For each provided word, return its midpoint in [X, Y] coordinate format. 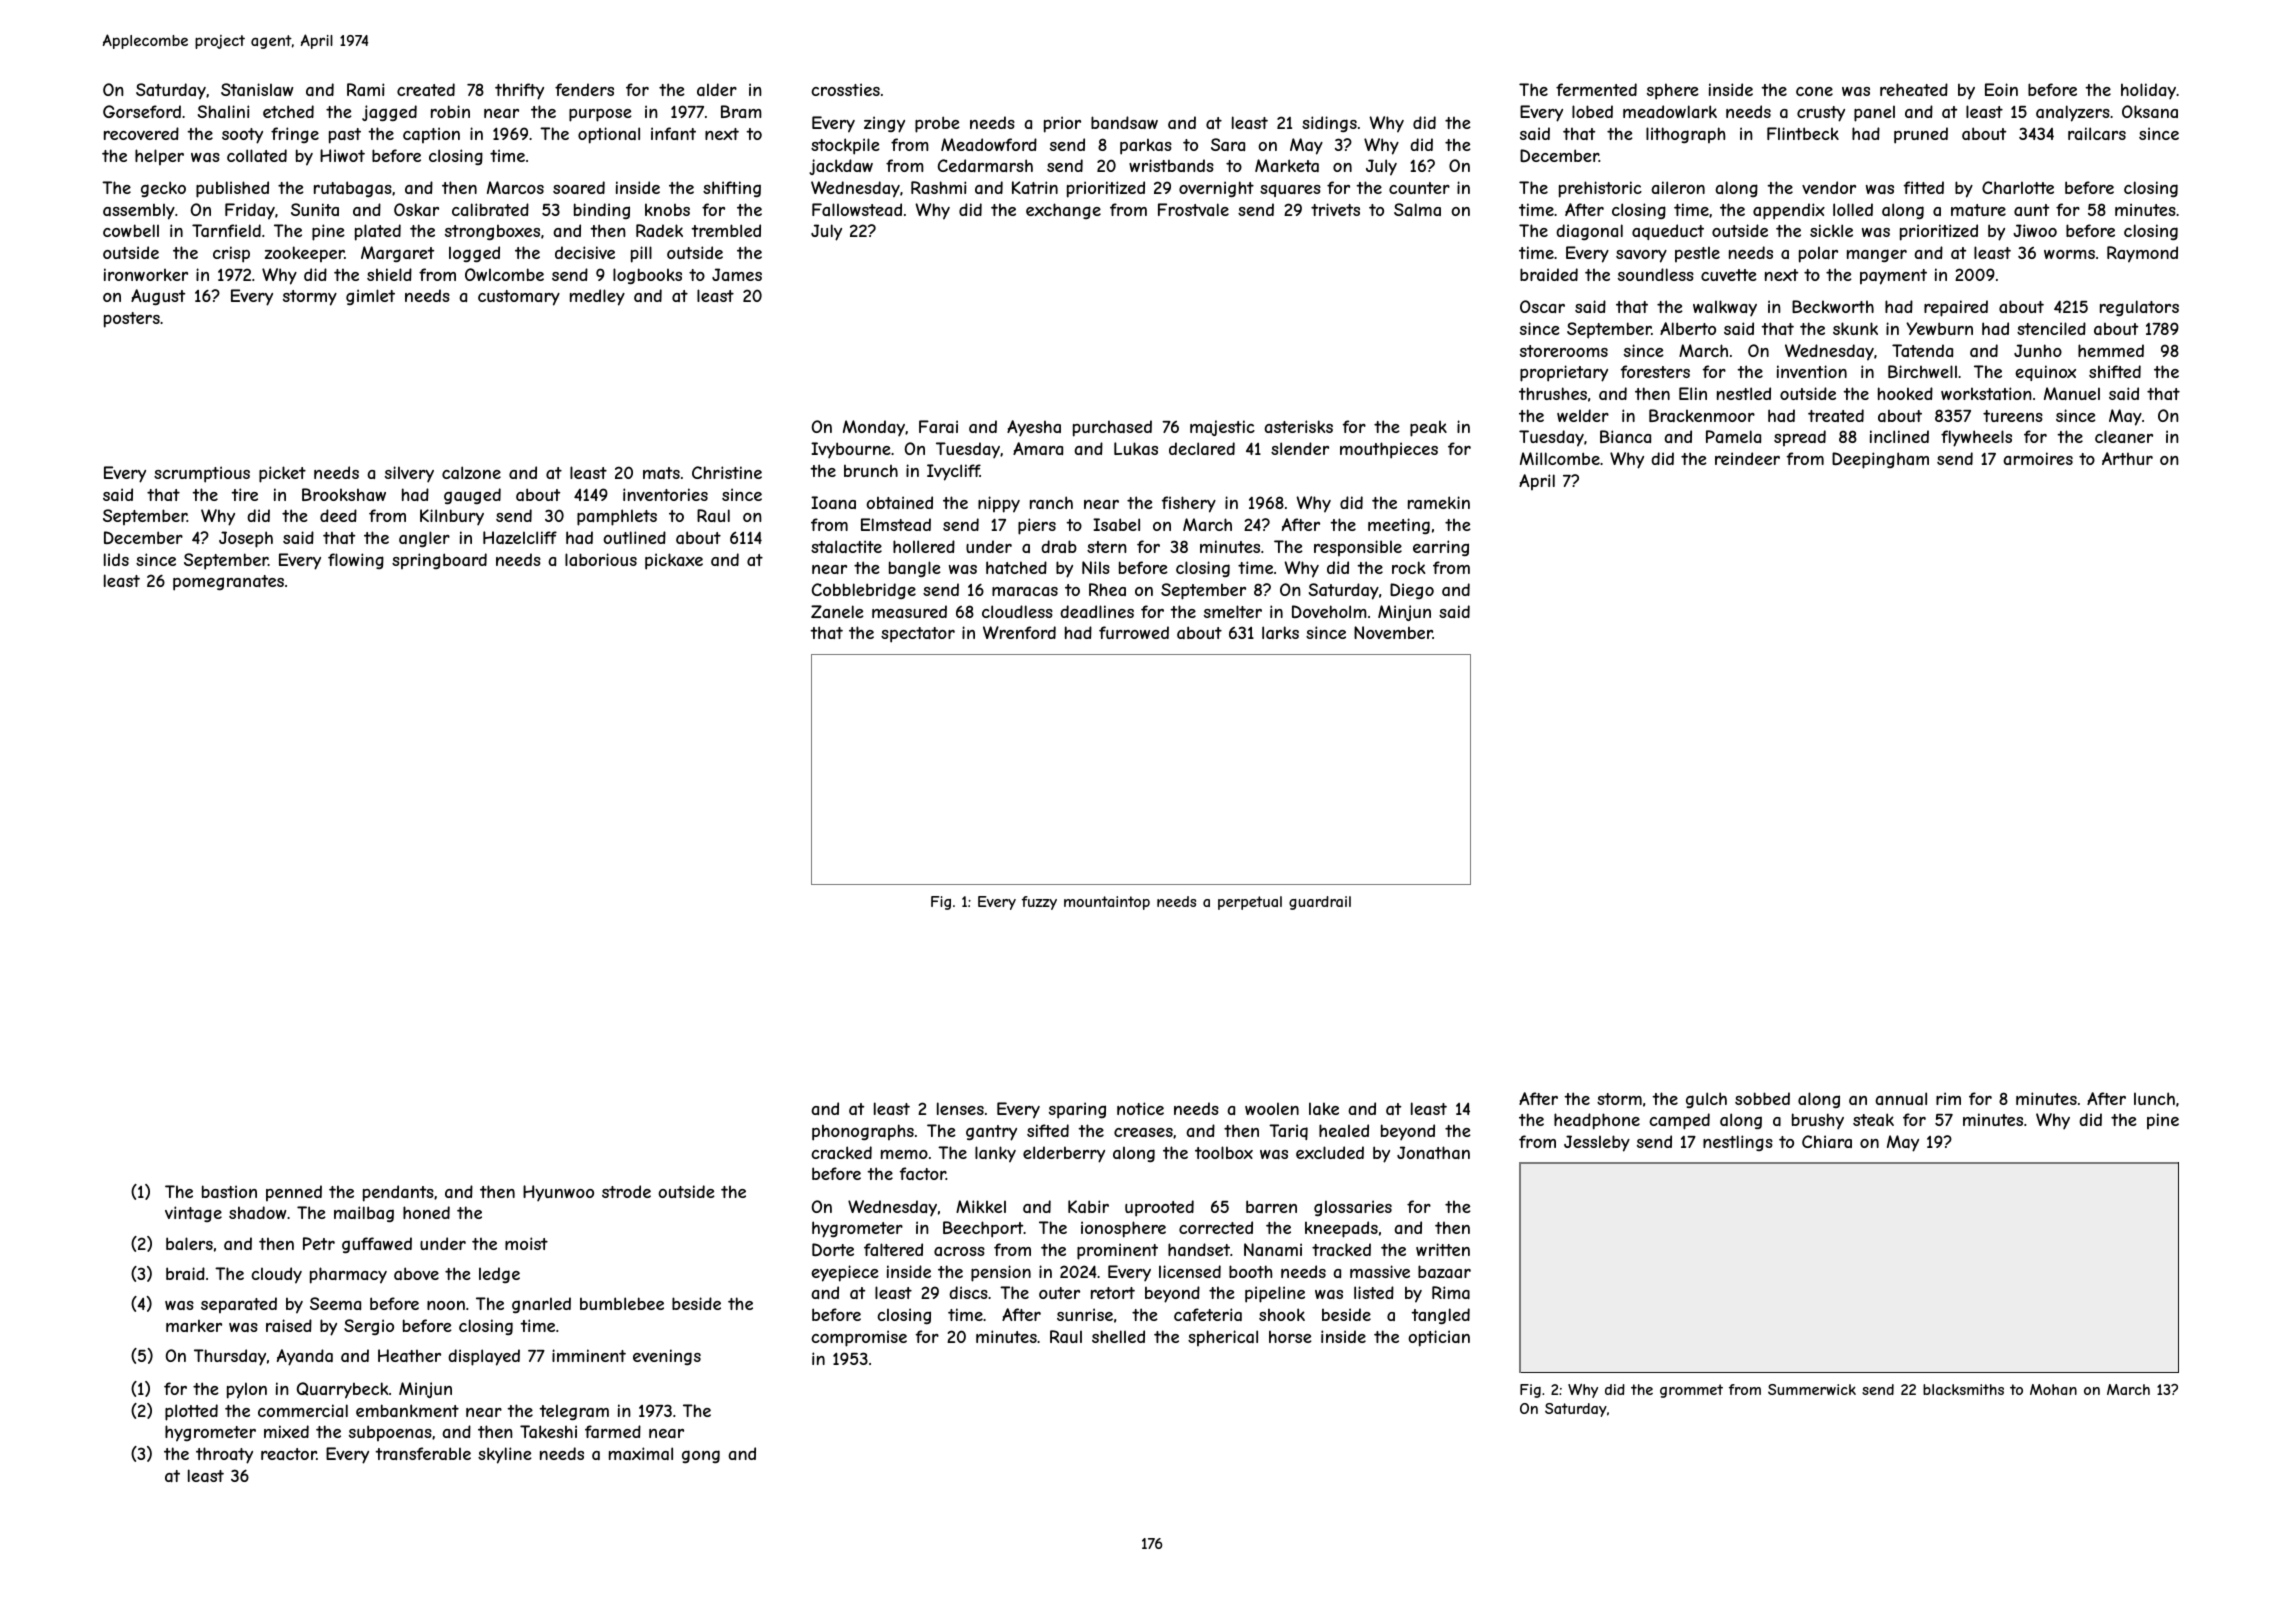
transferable [423, 1453]
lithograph [1685, 135]
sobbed [1762, 1098]
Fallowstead [857, 209]
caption [431, 135]
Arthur [2127, 458]
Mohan [2053, 1389]
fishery [1188, 504]
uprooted [1159, 1208]
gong [701, 1456]
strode [626, 1191]
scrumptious [202, 474]
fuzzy [1039, 903]
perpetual [1250, 903]
